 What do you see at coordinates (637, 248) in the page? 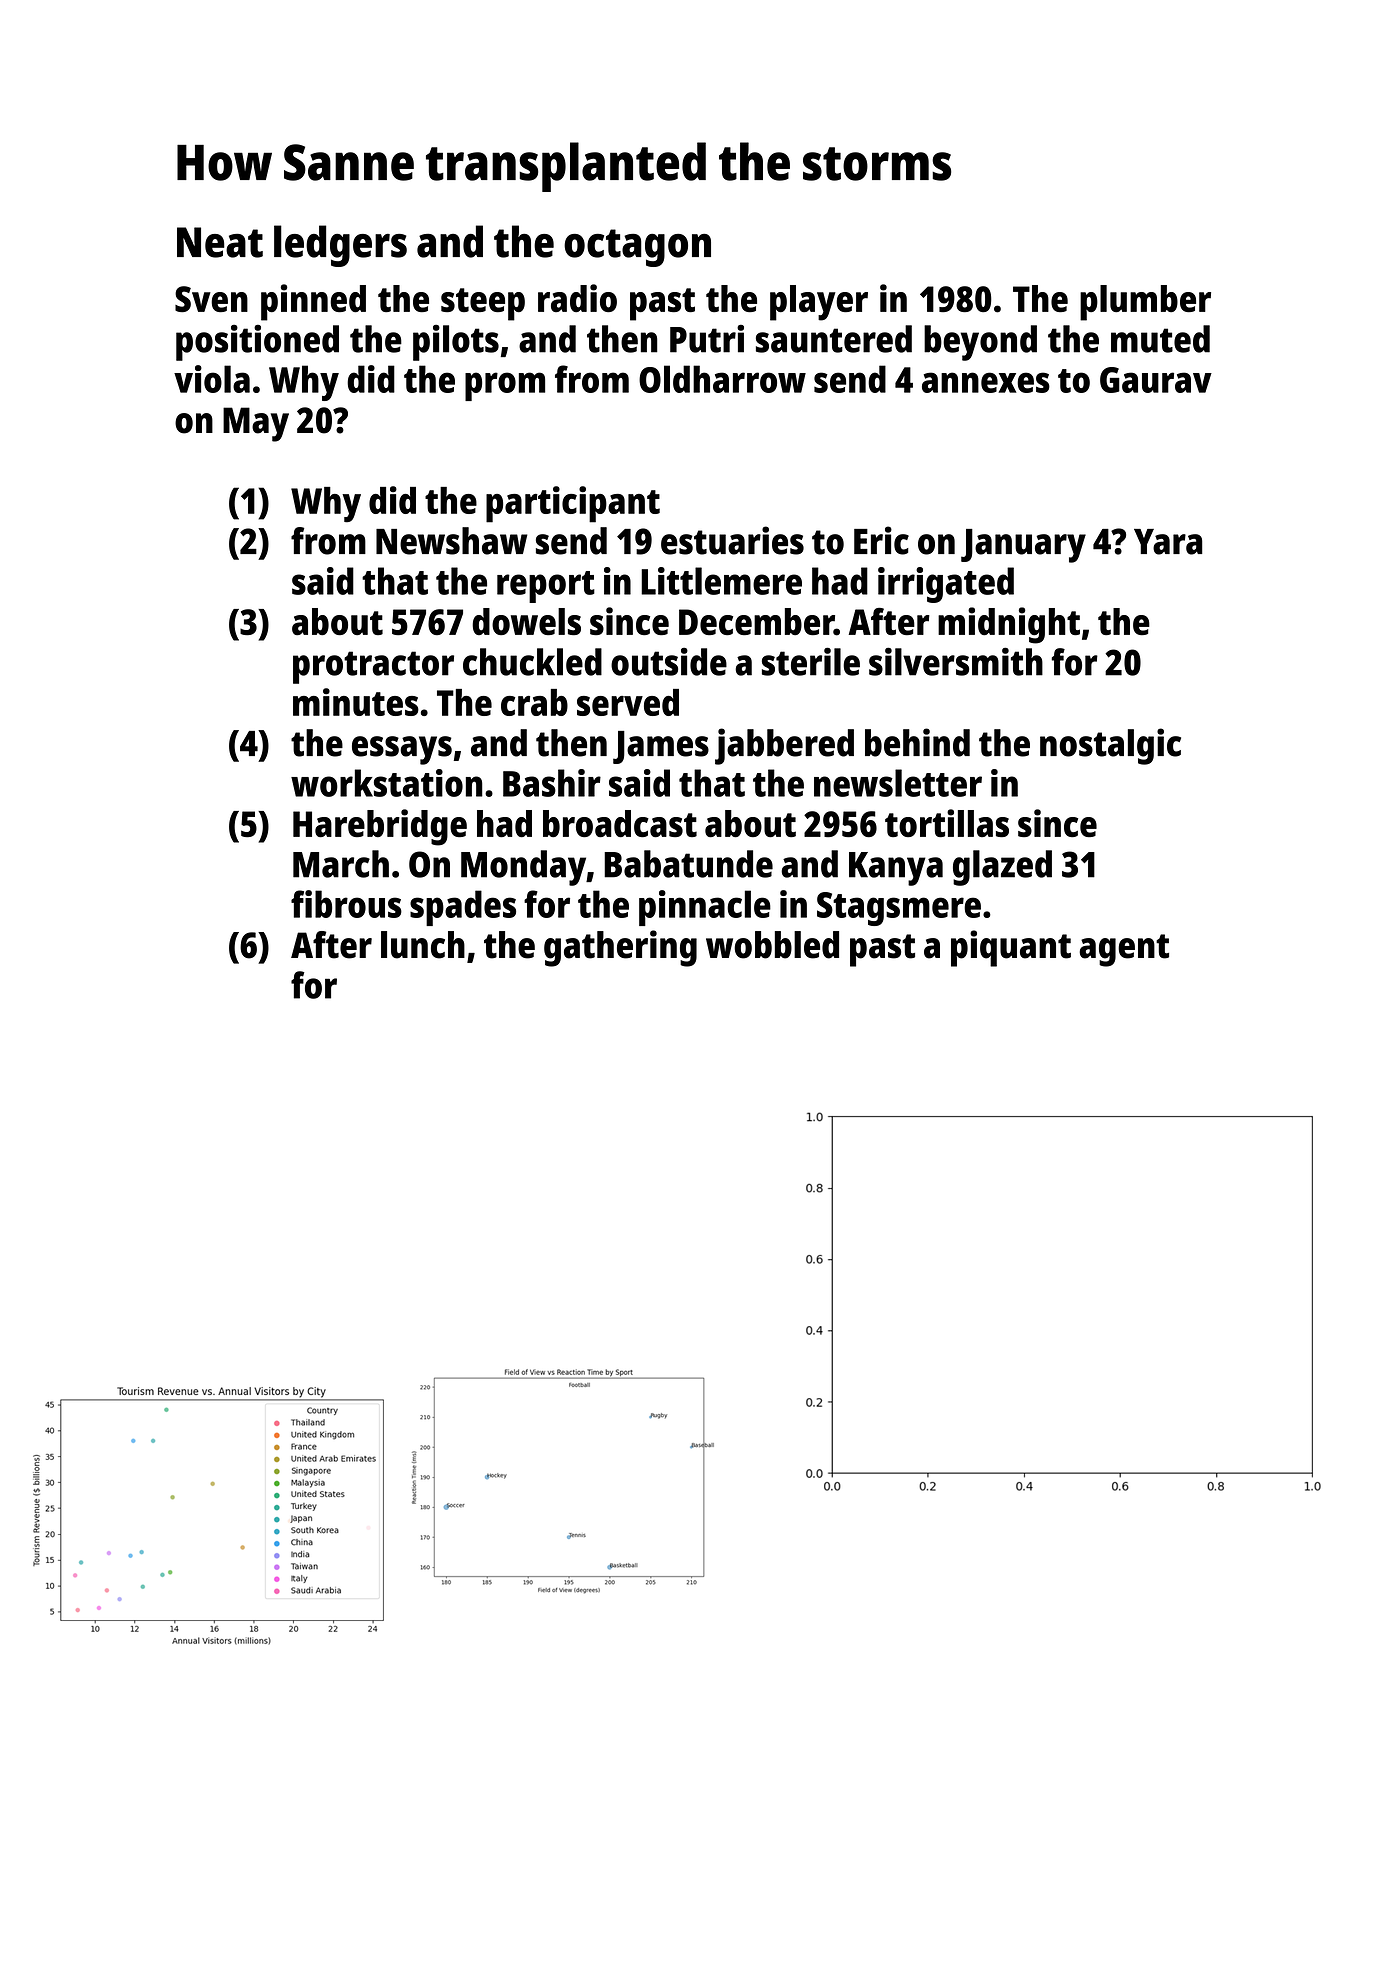
I see `octagon` at bounding box center [637, 248].
